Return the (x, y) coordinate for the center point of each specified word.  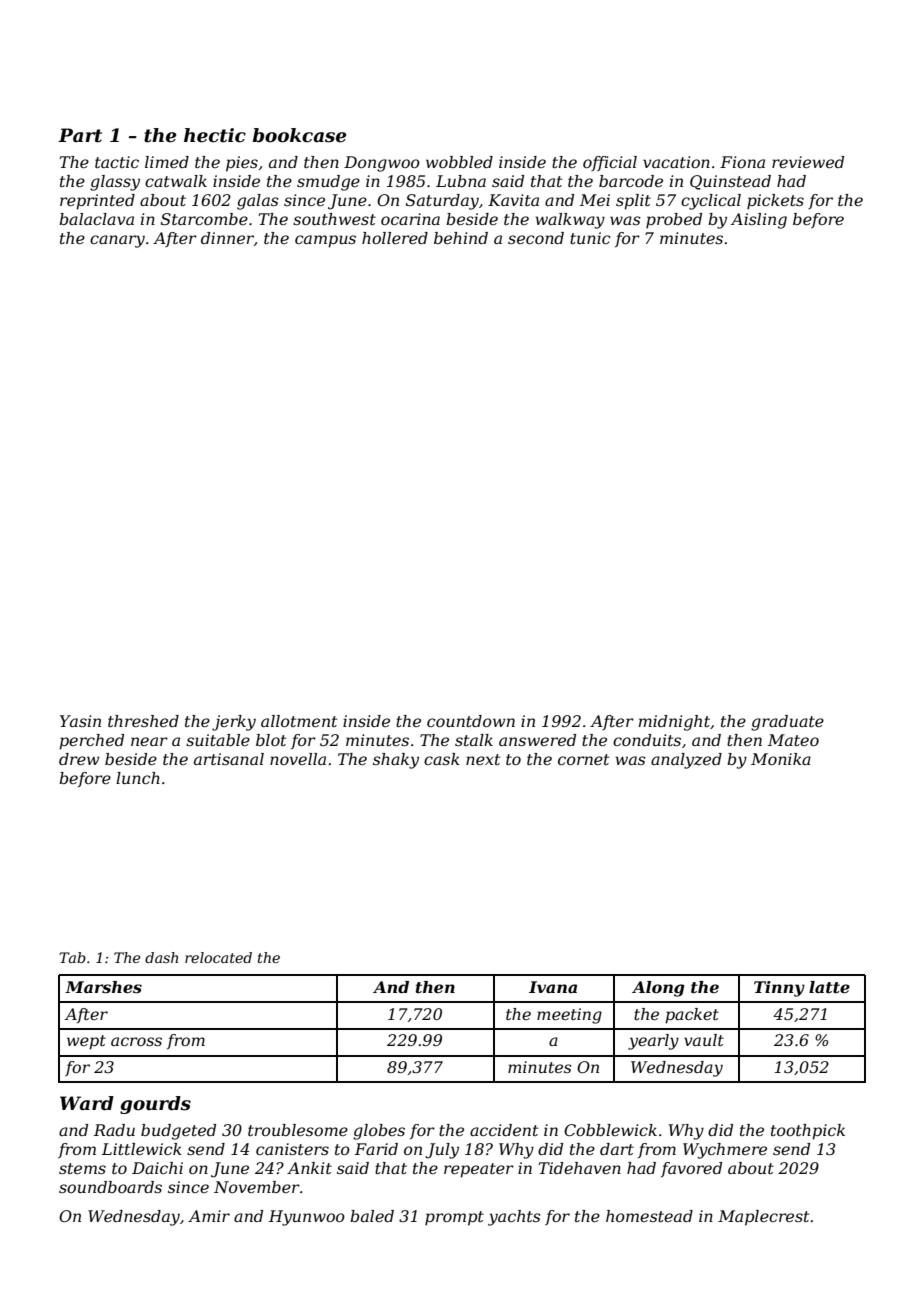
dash (161, 957)
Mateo (793, 740)
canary (117, 241)
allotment (299, 721)
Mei (595, 200)
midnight (674, 723)
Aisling (759, 221)
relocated (218, 957)
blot (271, 740)
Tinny (779, 989)
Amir (209, 1216)
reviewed (808, 162)
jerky (234, 723)
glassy (115, 183)
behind (461, 238)
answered (537, 740)
